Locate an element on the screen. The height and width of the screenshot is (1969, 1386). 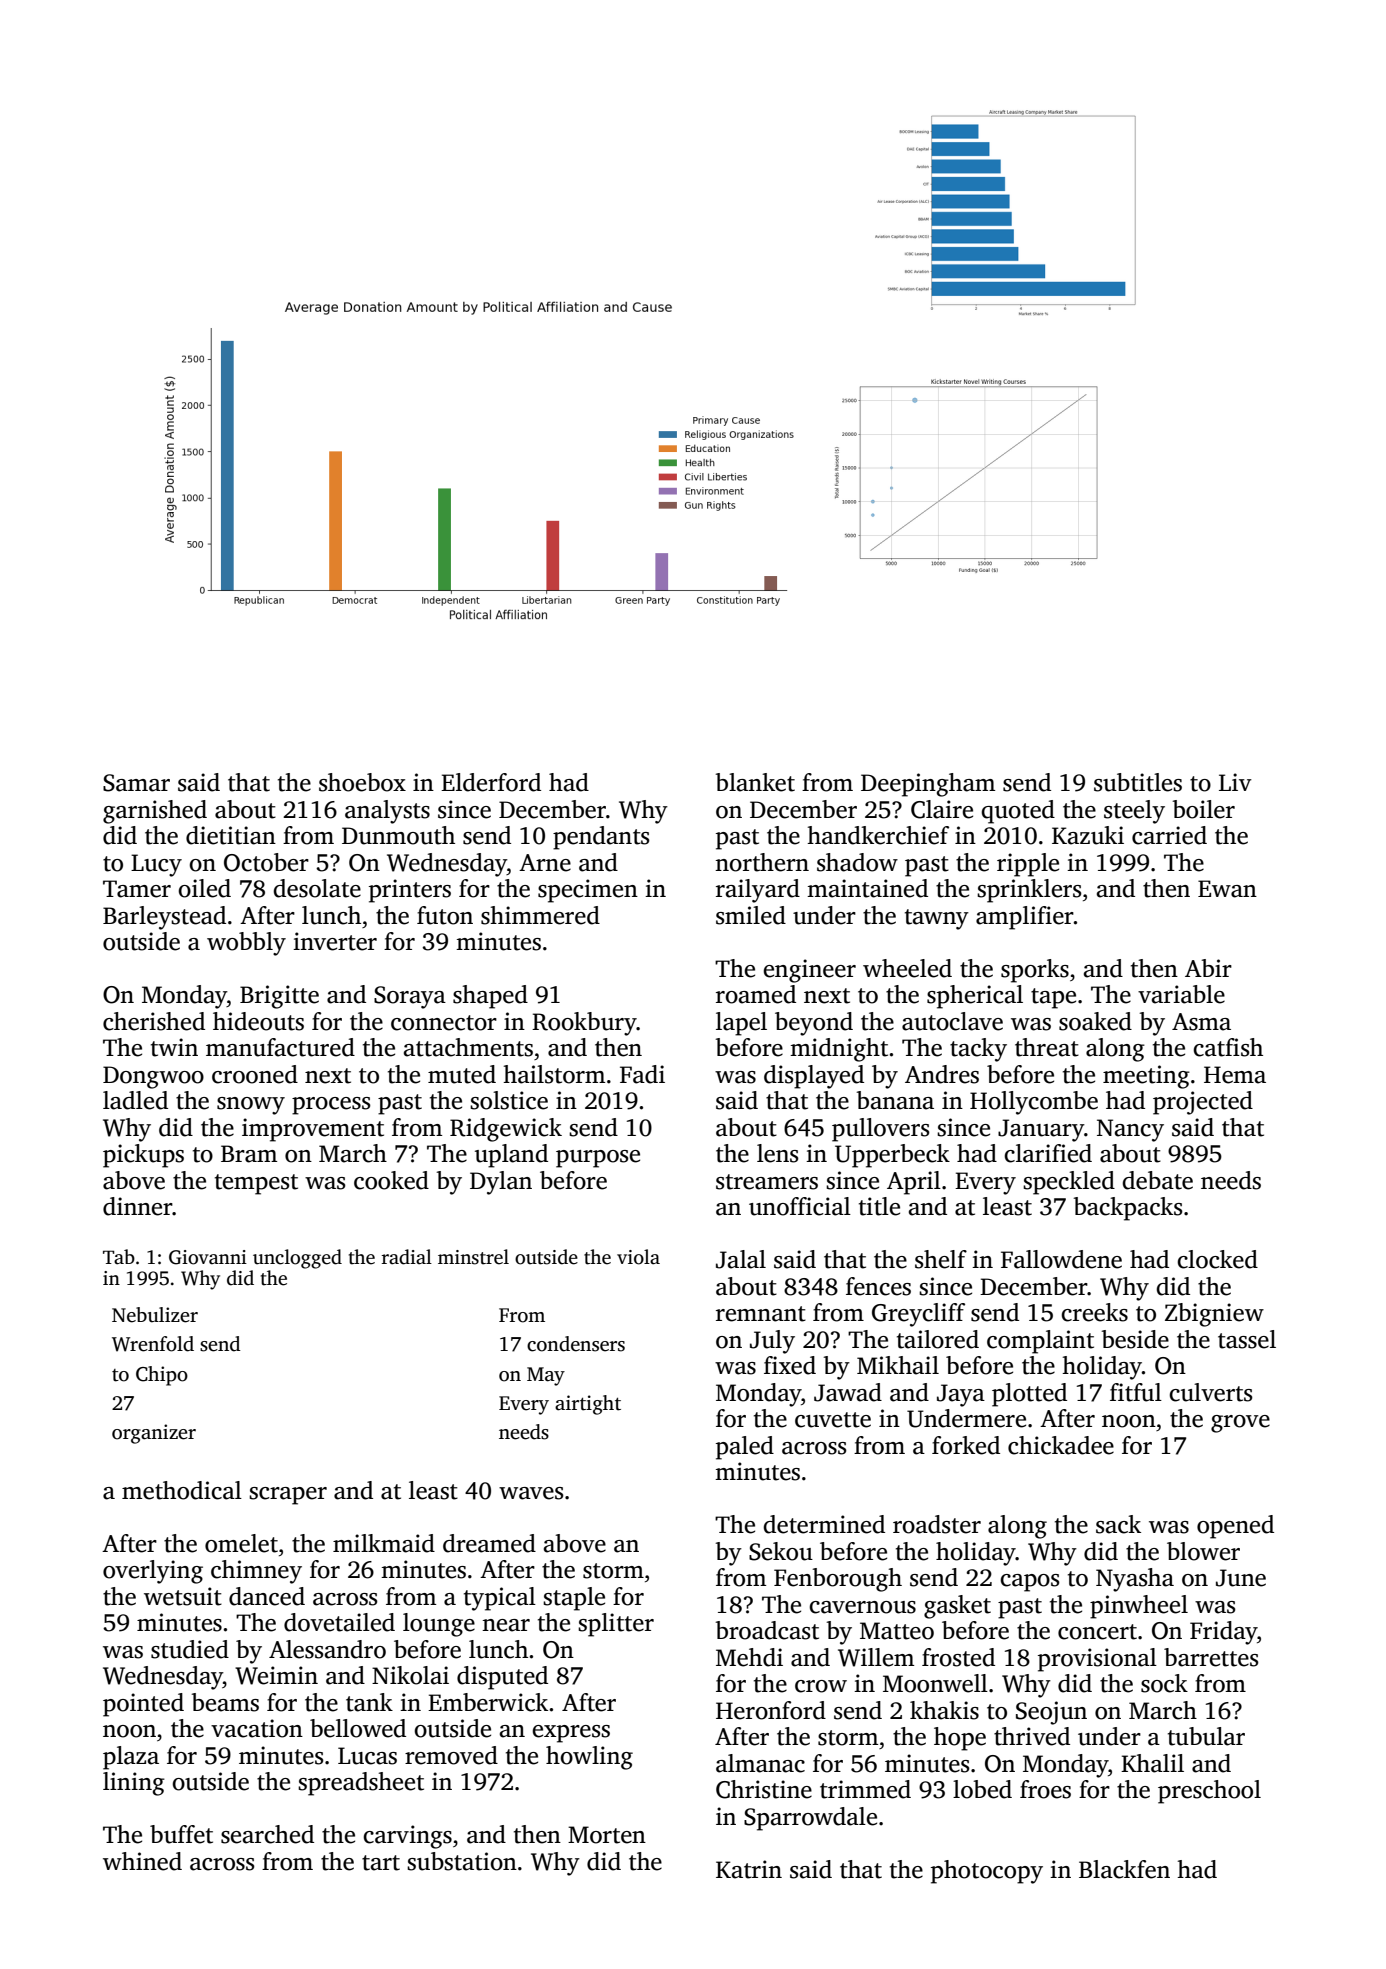
Barleystead is located at coordinates (164, 918).
